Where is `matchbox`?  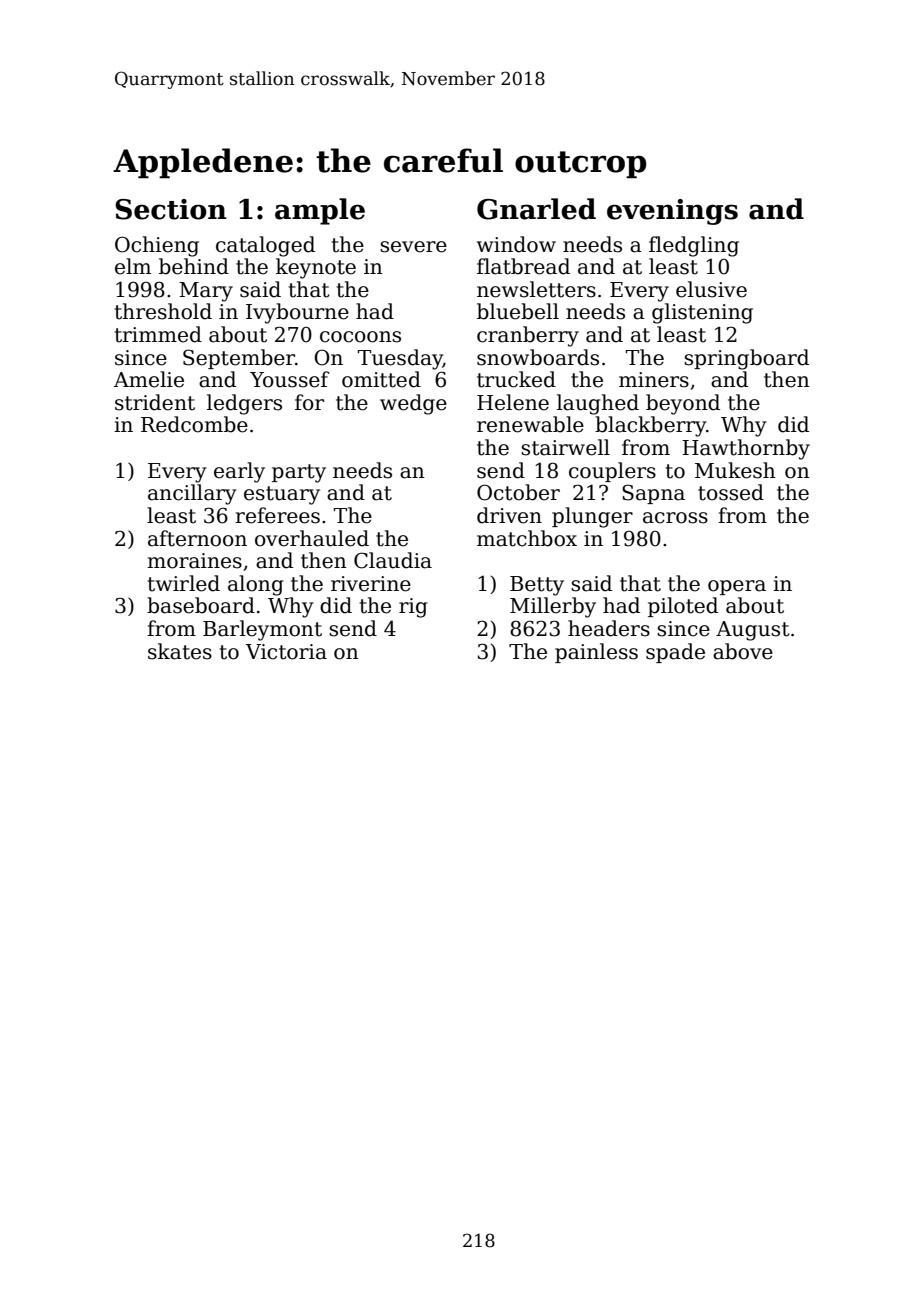 matchbox is located at coordinates (527, 538).
